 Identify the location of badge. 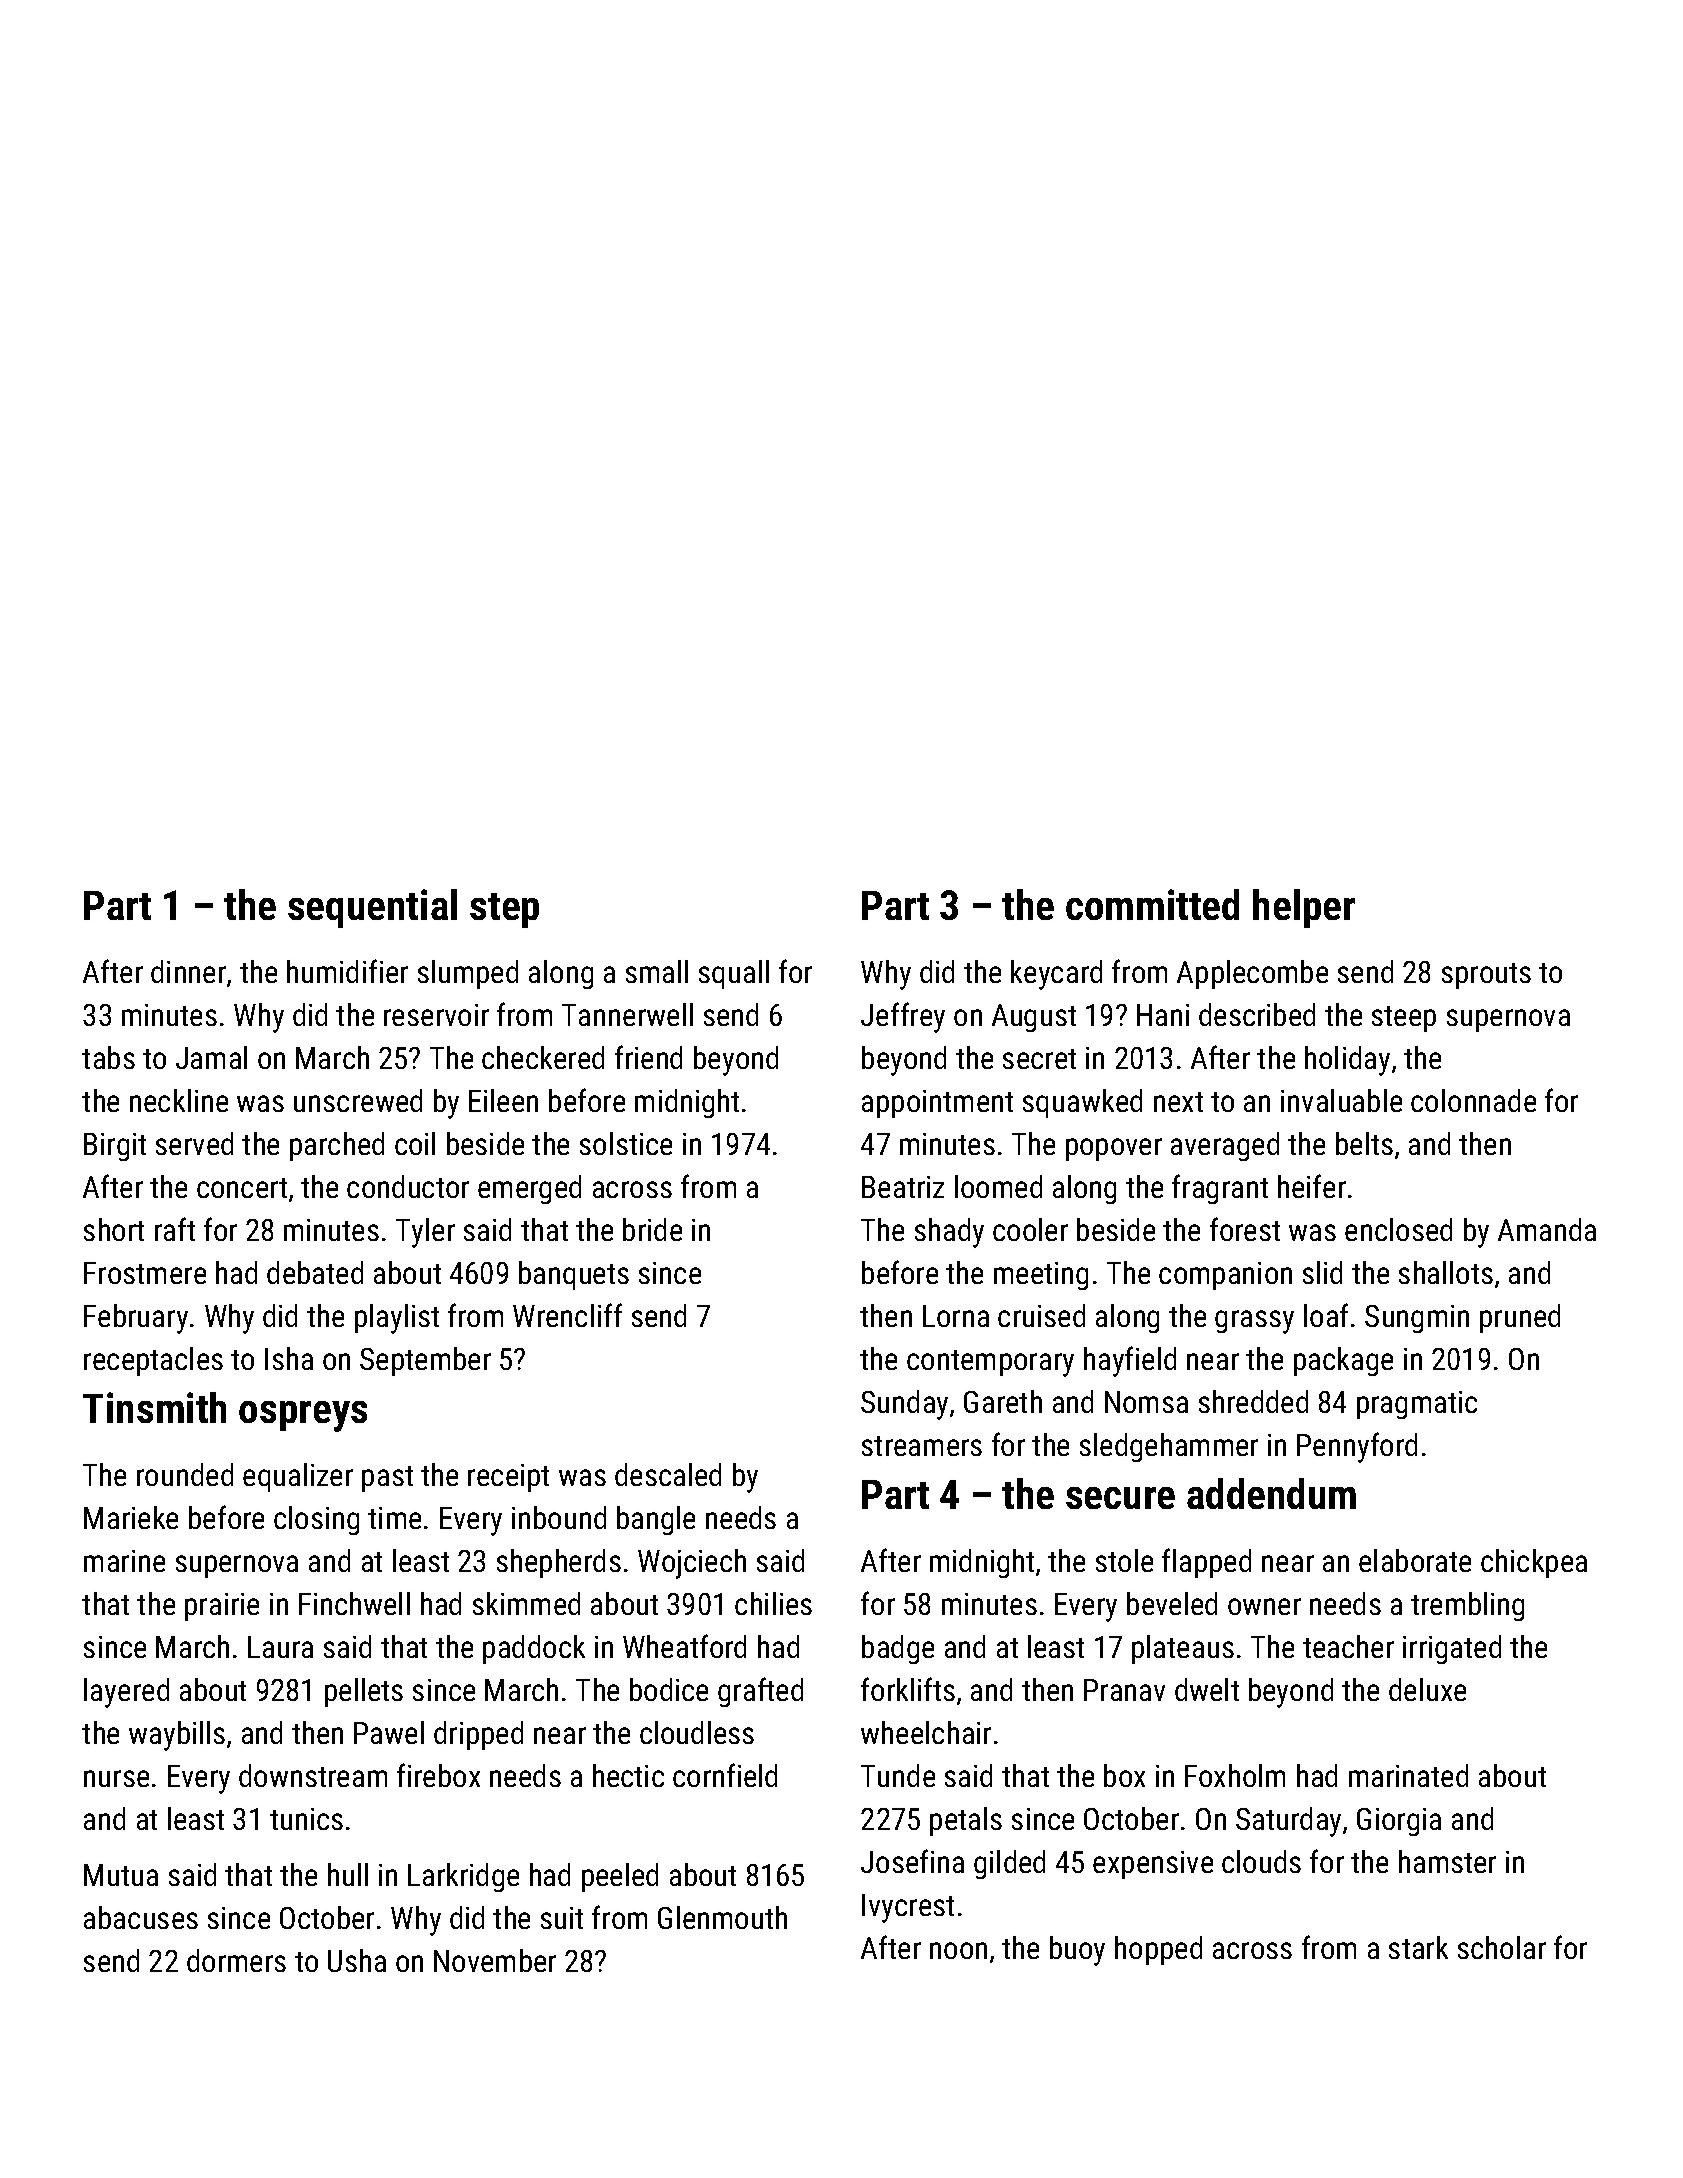
(898, 1649).
